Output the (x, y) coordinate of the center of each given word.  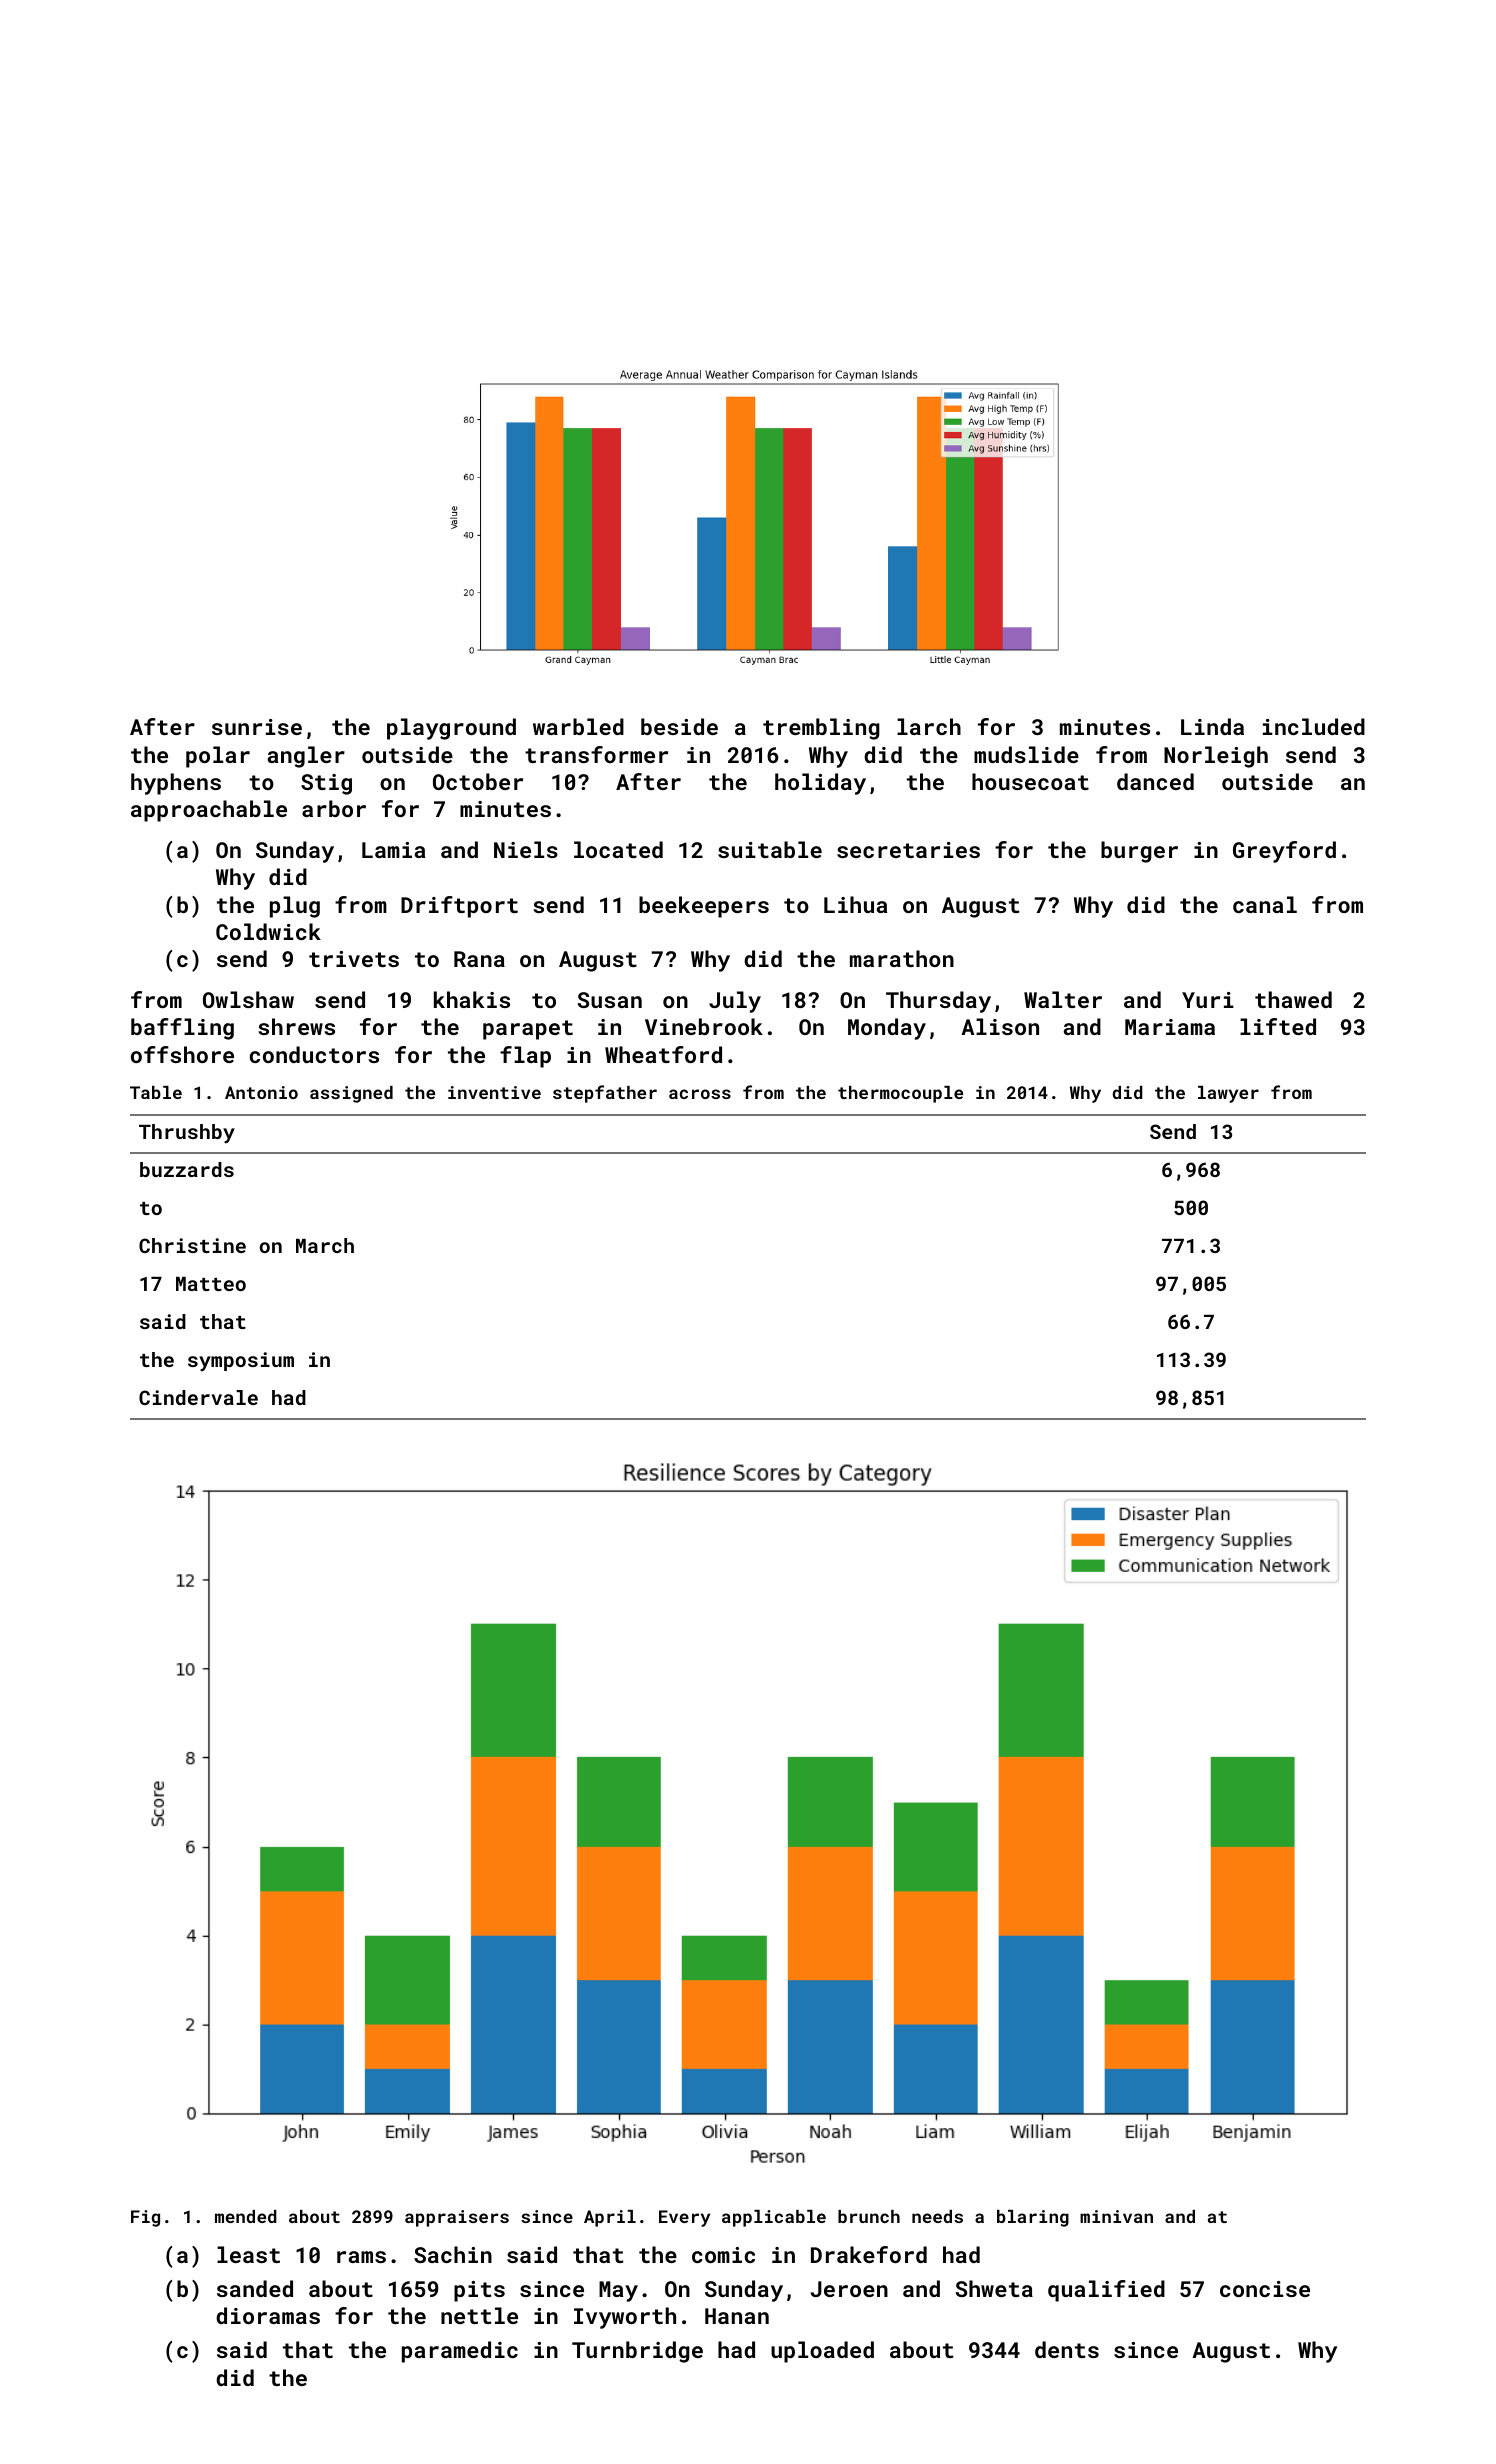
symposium (241, 1361)
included (1314, 726)
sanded (255, 2288)
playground (451, 729)
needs (937, 2216)
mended (246, 2216)
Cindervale (198, 1397)
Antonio (261, 1092)
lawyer (1228, 1094)
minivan (1116, 2216)
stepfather (605, 1094)
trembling (821, 729)
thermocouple (900, 1094)
